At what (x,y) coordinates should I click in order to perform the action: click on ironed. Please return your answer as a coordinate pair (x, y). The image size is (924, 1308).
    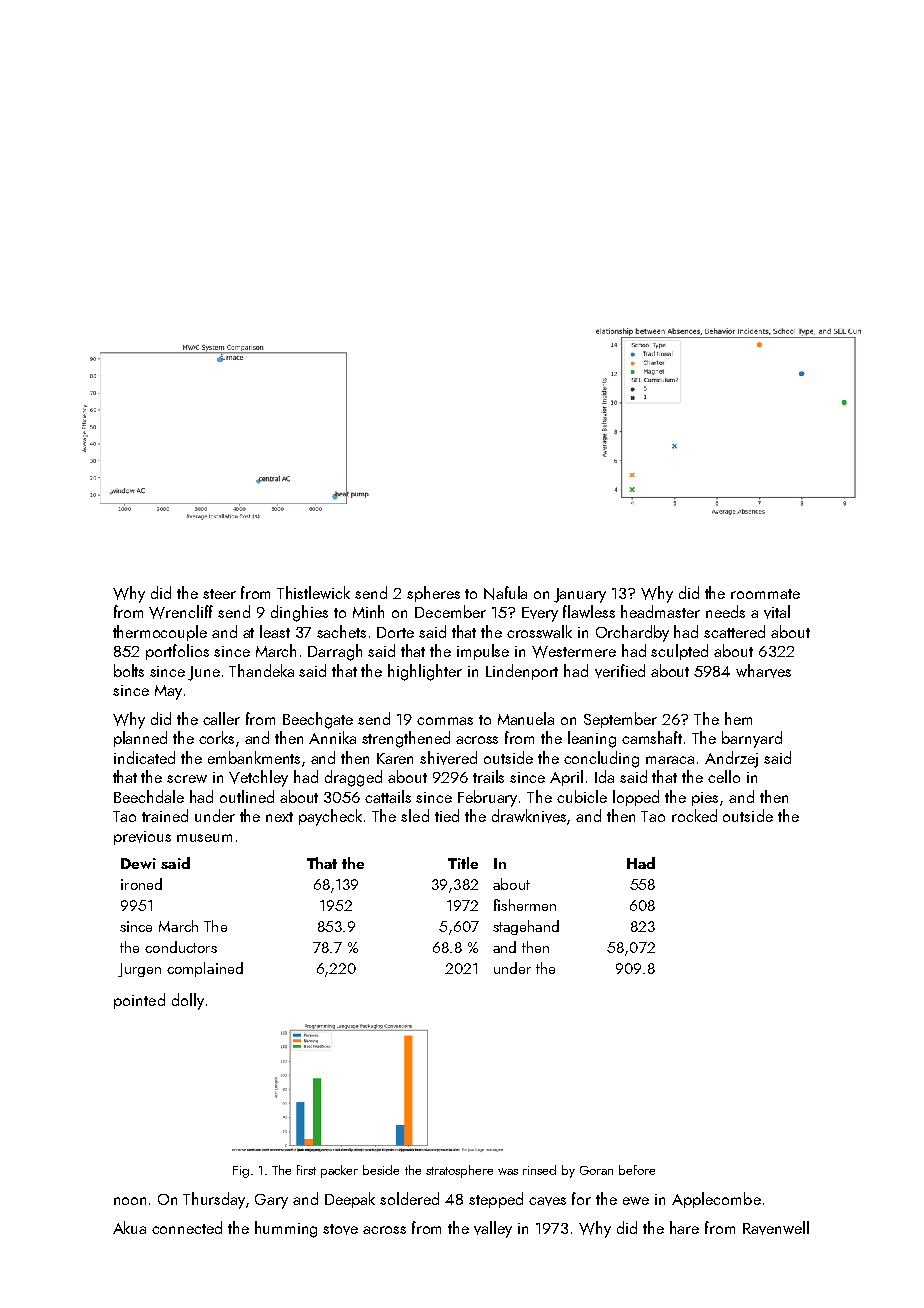
    Looking at the image, I should click on (141, 884).
